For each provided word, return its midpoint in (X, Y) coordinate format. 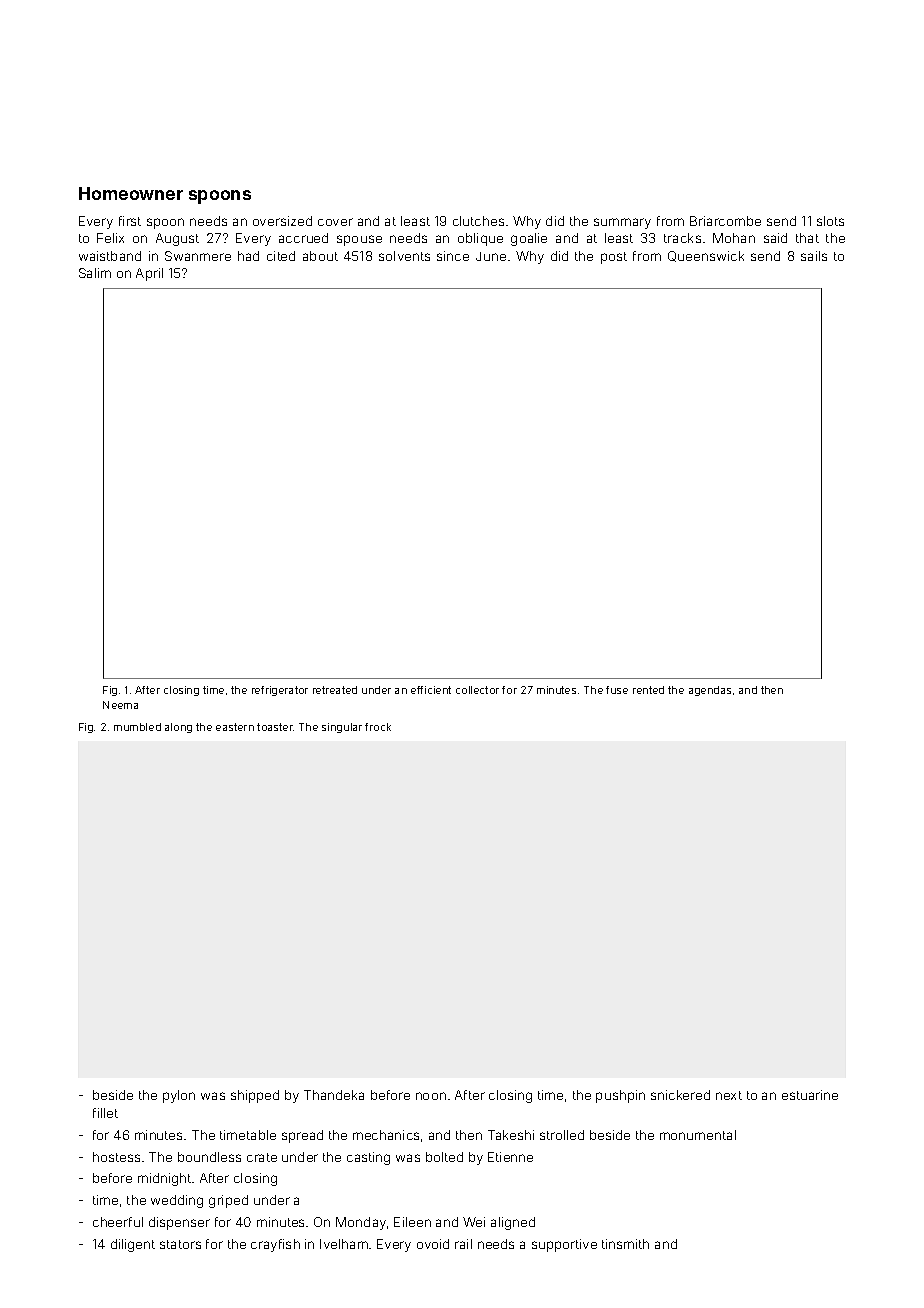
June (491, 256)
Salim (95, 273)
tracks (682, 238)
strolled (562, 1135)
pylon (179, 1096)
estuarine (810, 1095)
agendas (710, 691)
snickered (680, 1095)
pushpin (620, 1096)
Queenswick (706, 256)
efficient (431, 690)
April (149, 274)
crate (262, 1157)
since (453, 256)
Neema (120, 705)
